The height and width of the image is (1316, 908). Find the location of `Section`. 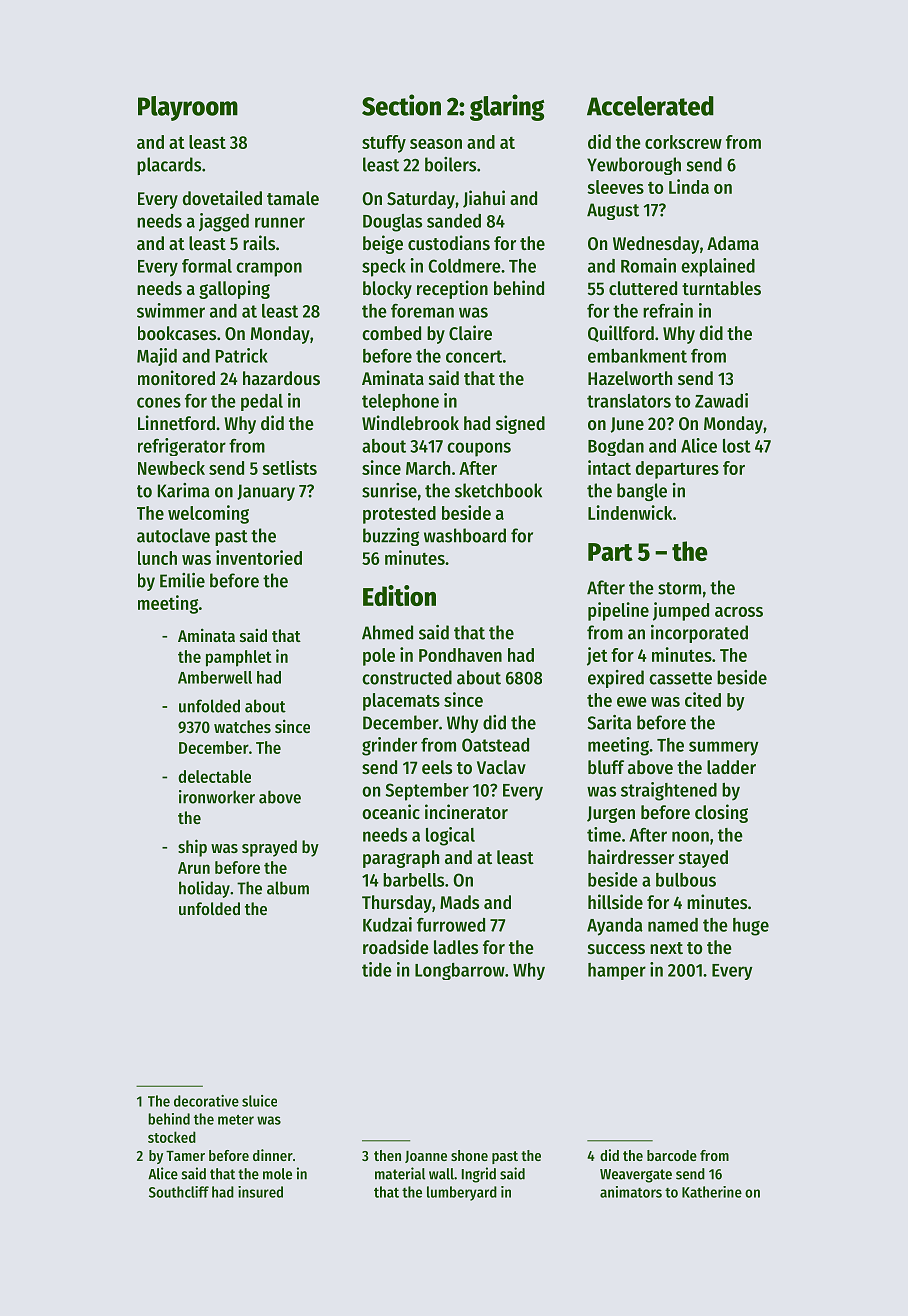

Section is located at coordinates (401, 105).
